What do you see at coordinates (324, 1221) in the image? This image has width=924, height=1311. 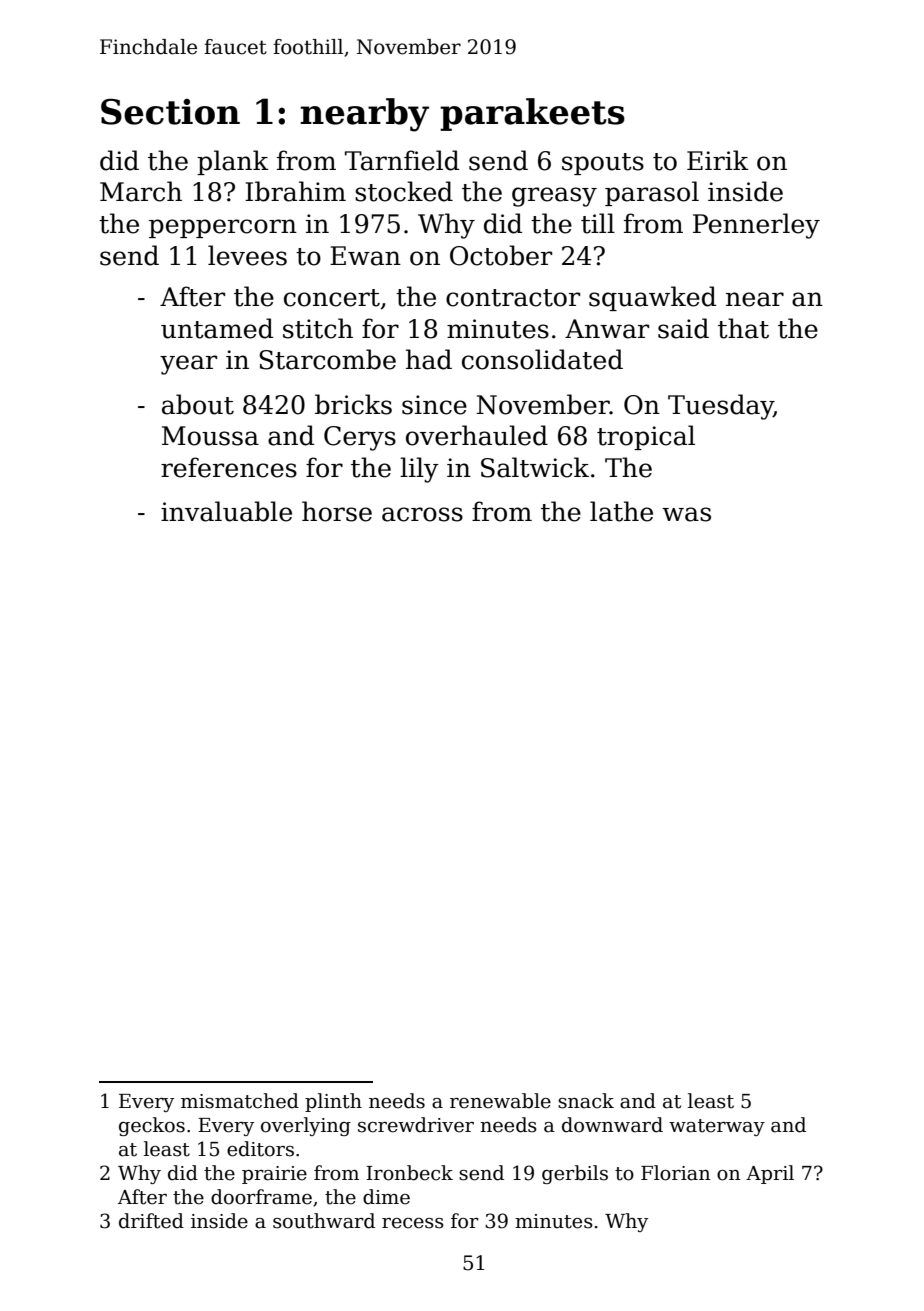 I see `southward` at bounding box center [324, 1221].
